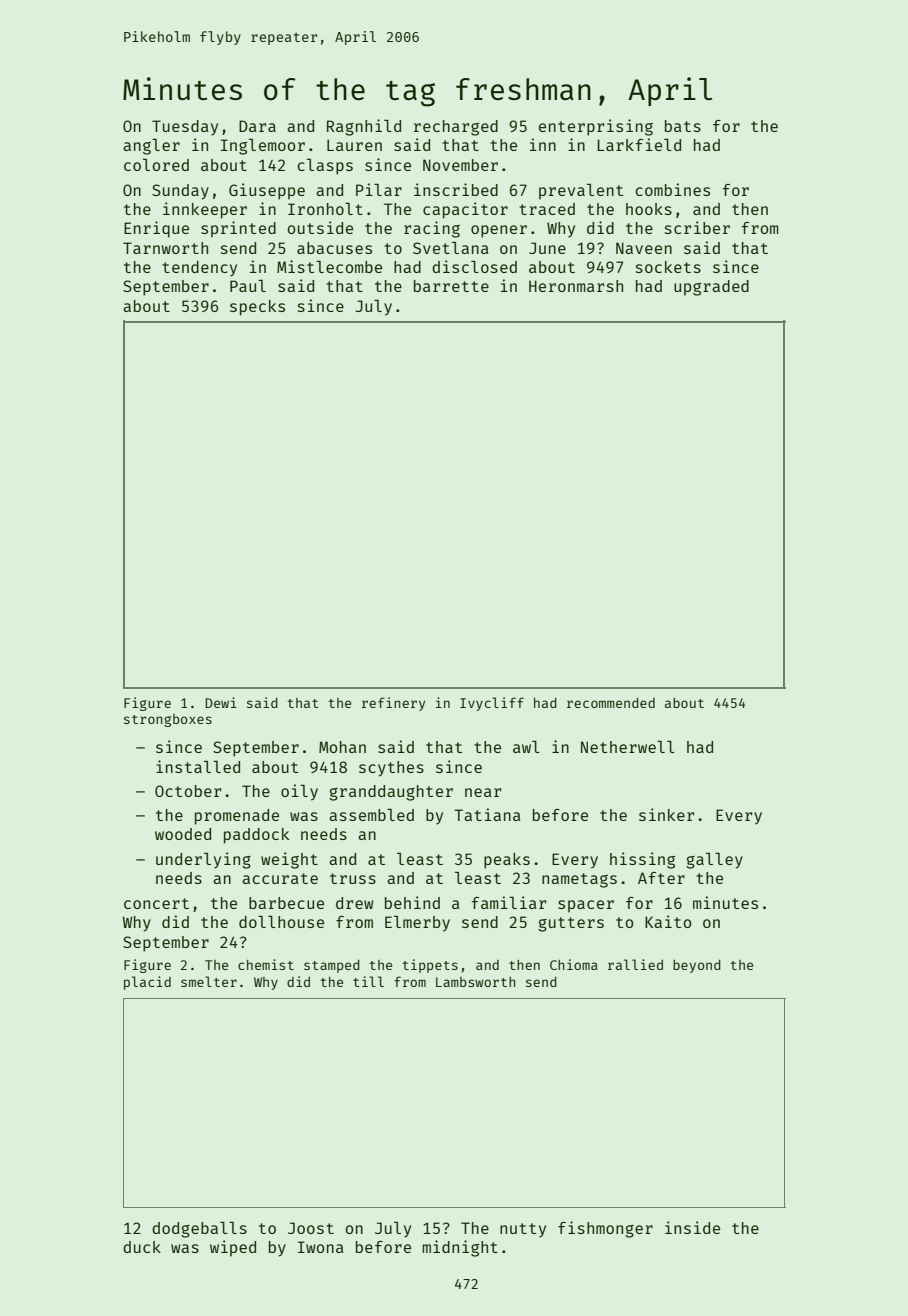 This screenshot has width=908, height=1316. Describe the element at coordinates (714, 861) in the screenshot. I see `galley` at that location.
